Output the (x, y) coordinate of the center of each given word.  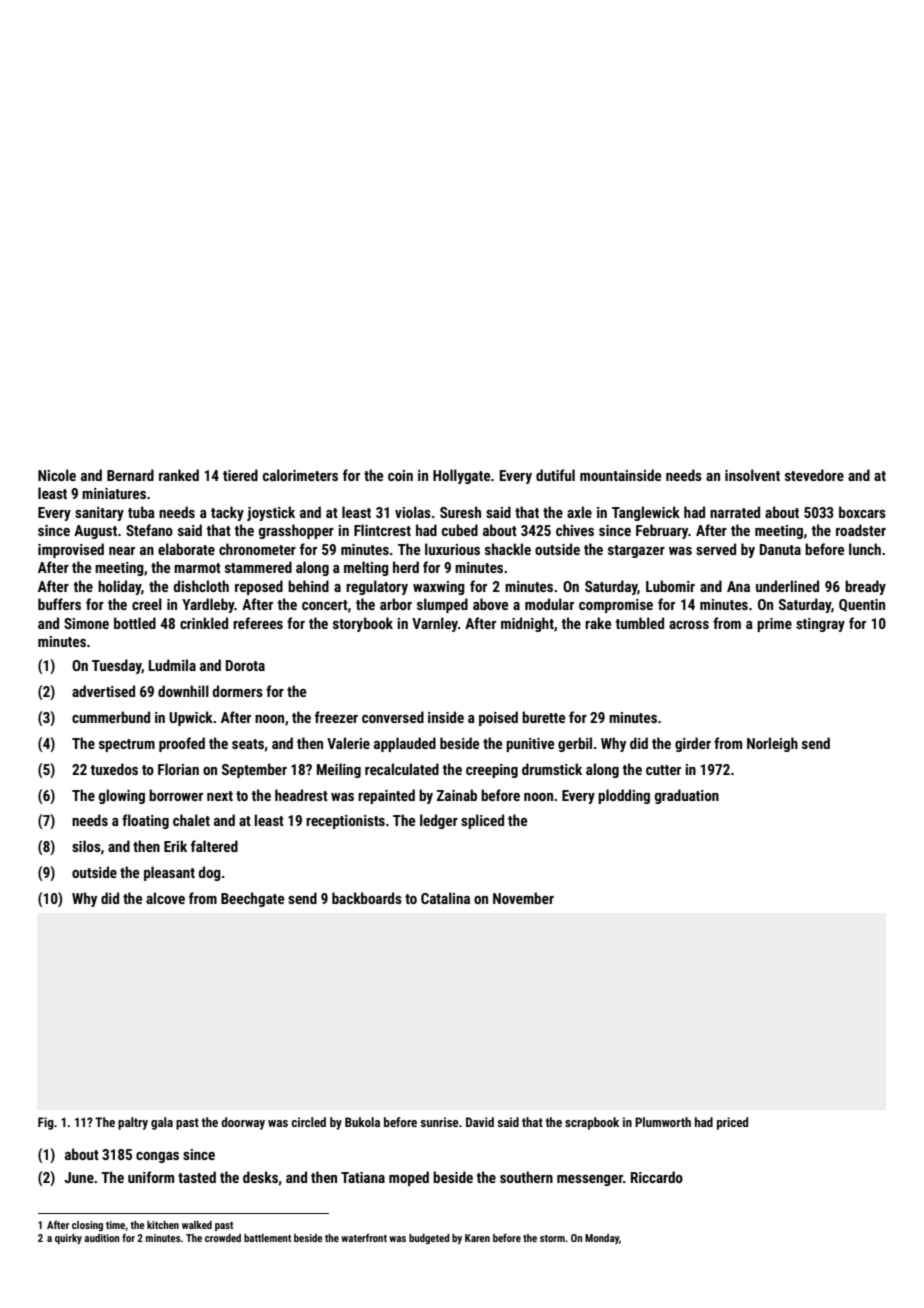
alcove (165, 898)
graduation (687, 796)
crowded (223, 1238)
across (689, 625)
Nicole (57, 475)
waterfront (364, 1237)
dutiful (555, 475)
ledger (439, 821)
